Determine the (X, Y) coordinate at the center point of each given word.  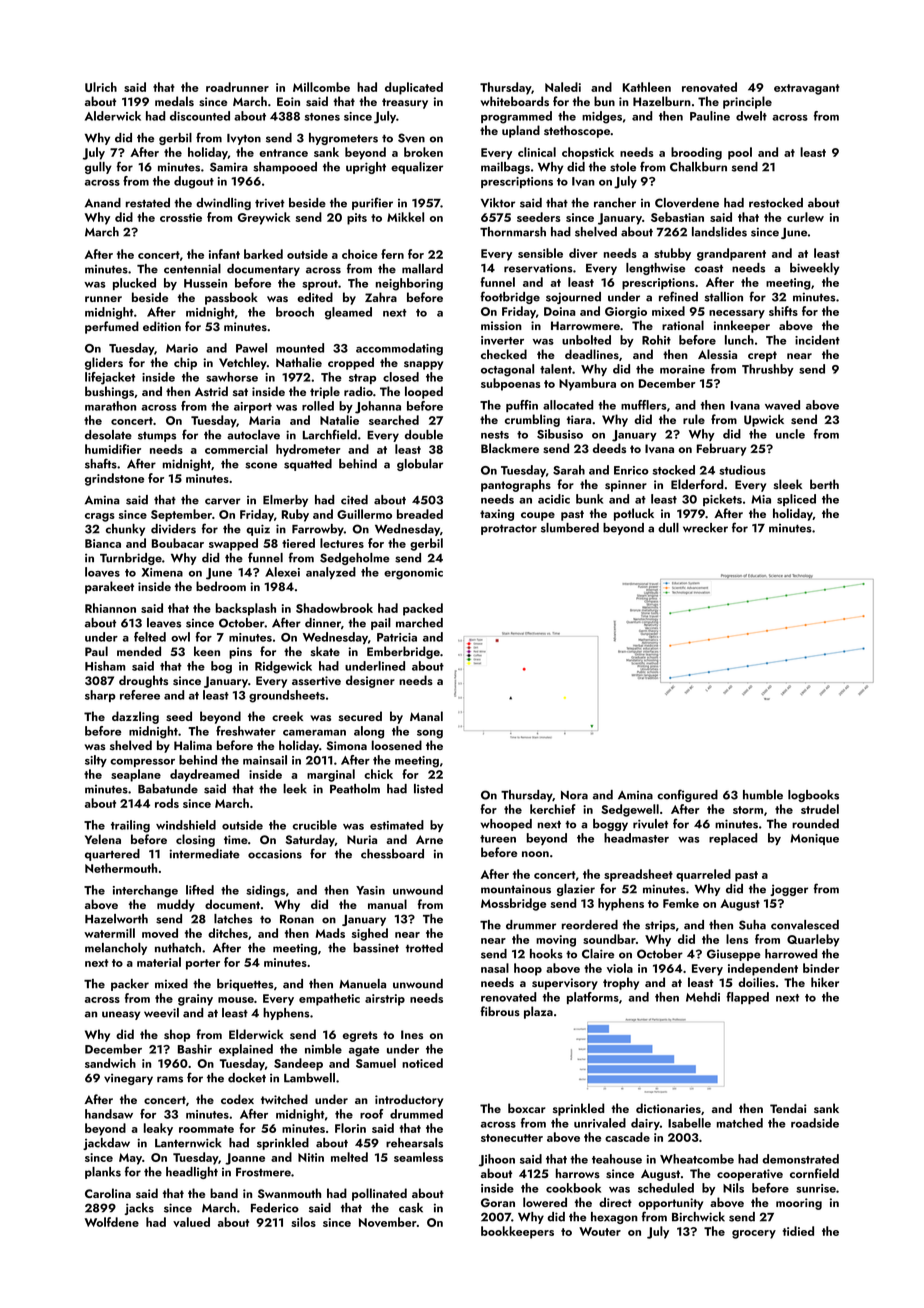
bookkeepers (517, 1232)
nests (495, 435)
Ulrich (101, 87)
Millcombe (321, 87)
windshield (186, 825)
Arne (429, 839)
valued (191, 1222)
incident (817, 340)
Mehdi (703, 997)
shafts (101, 463)
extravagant (807, 89)
